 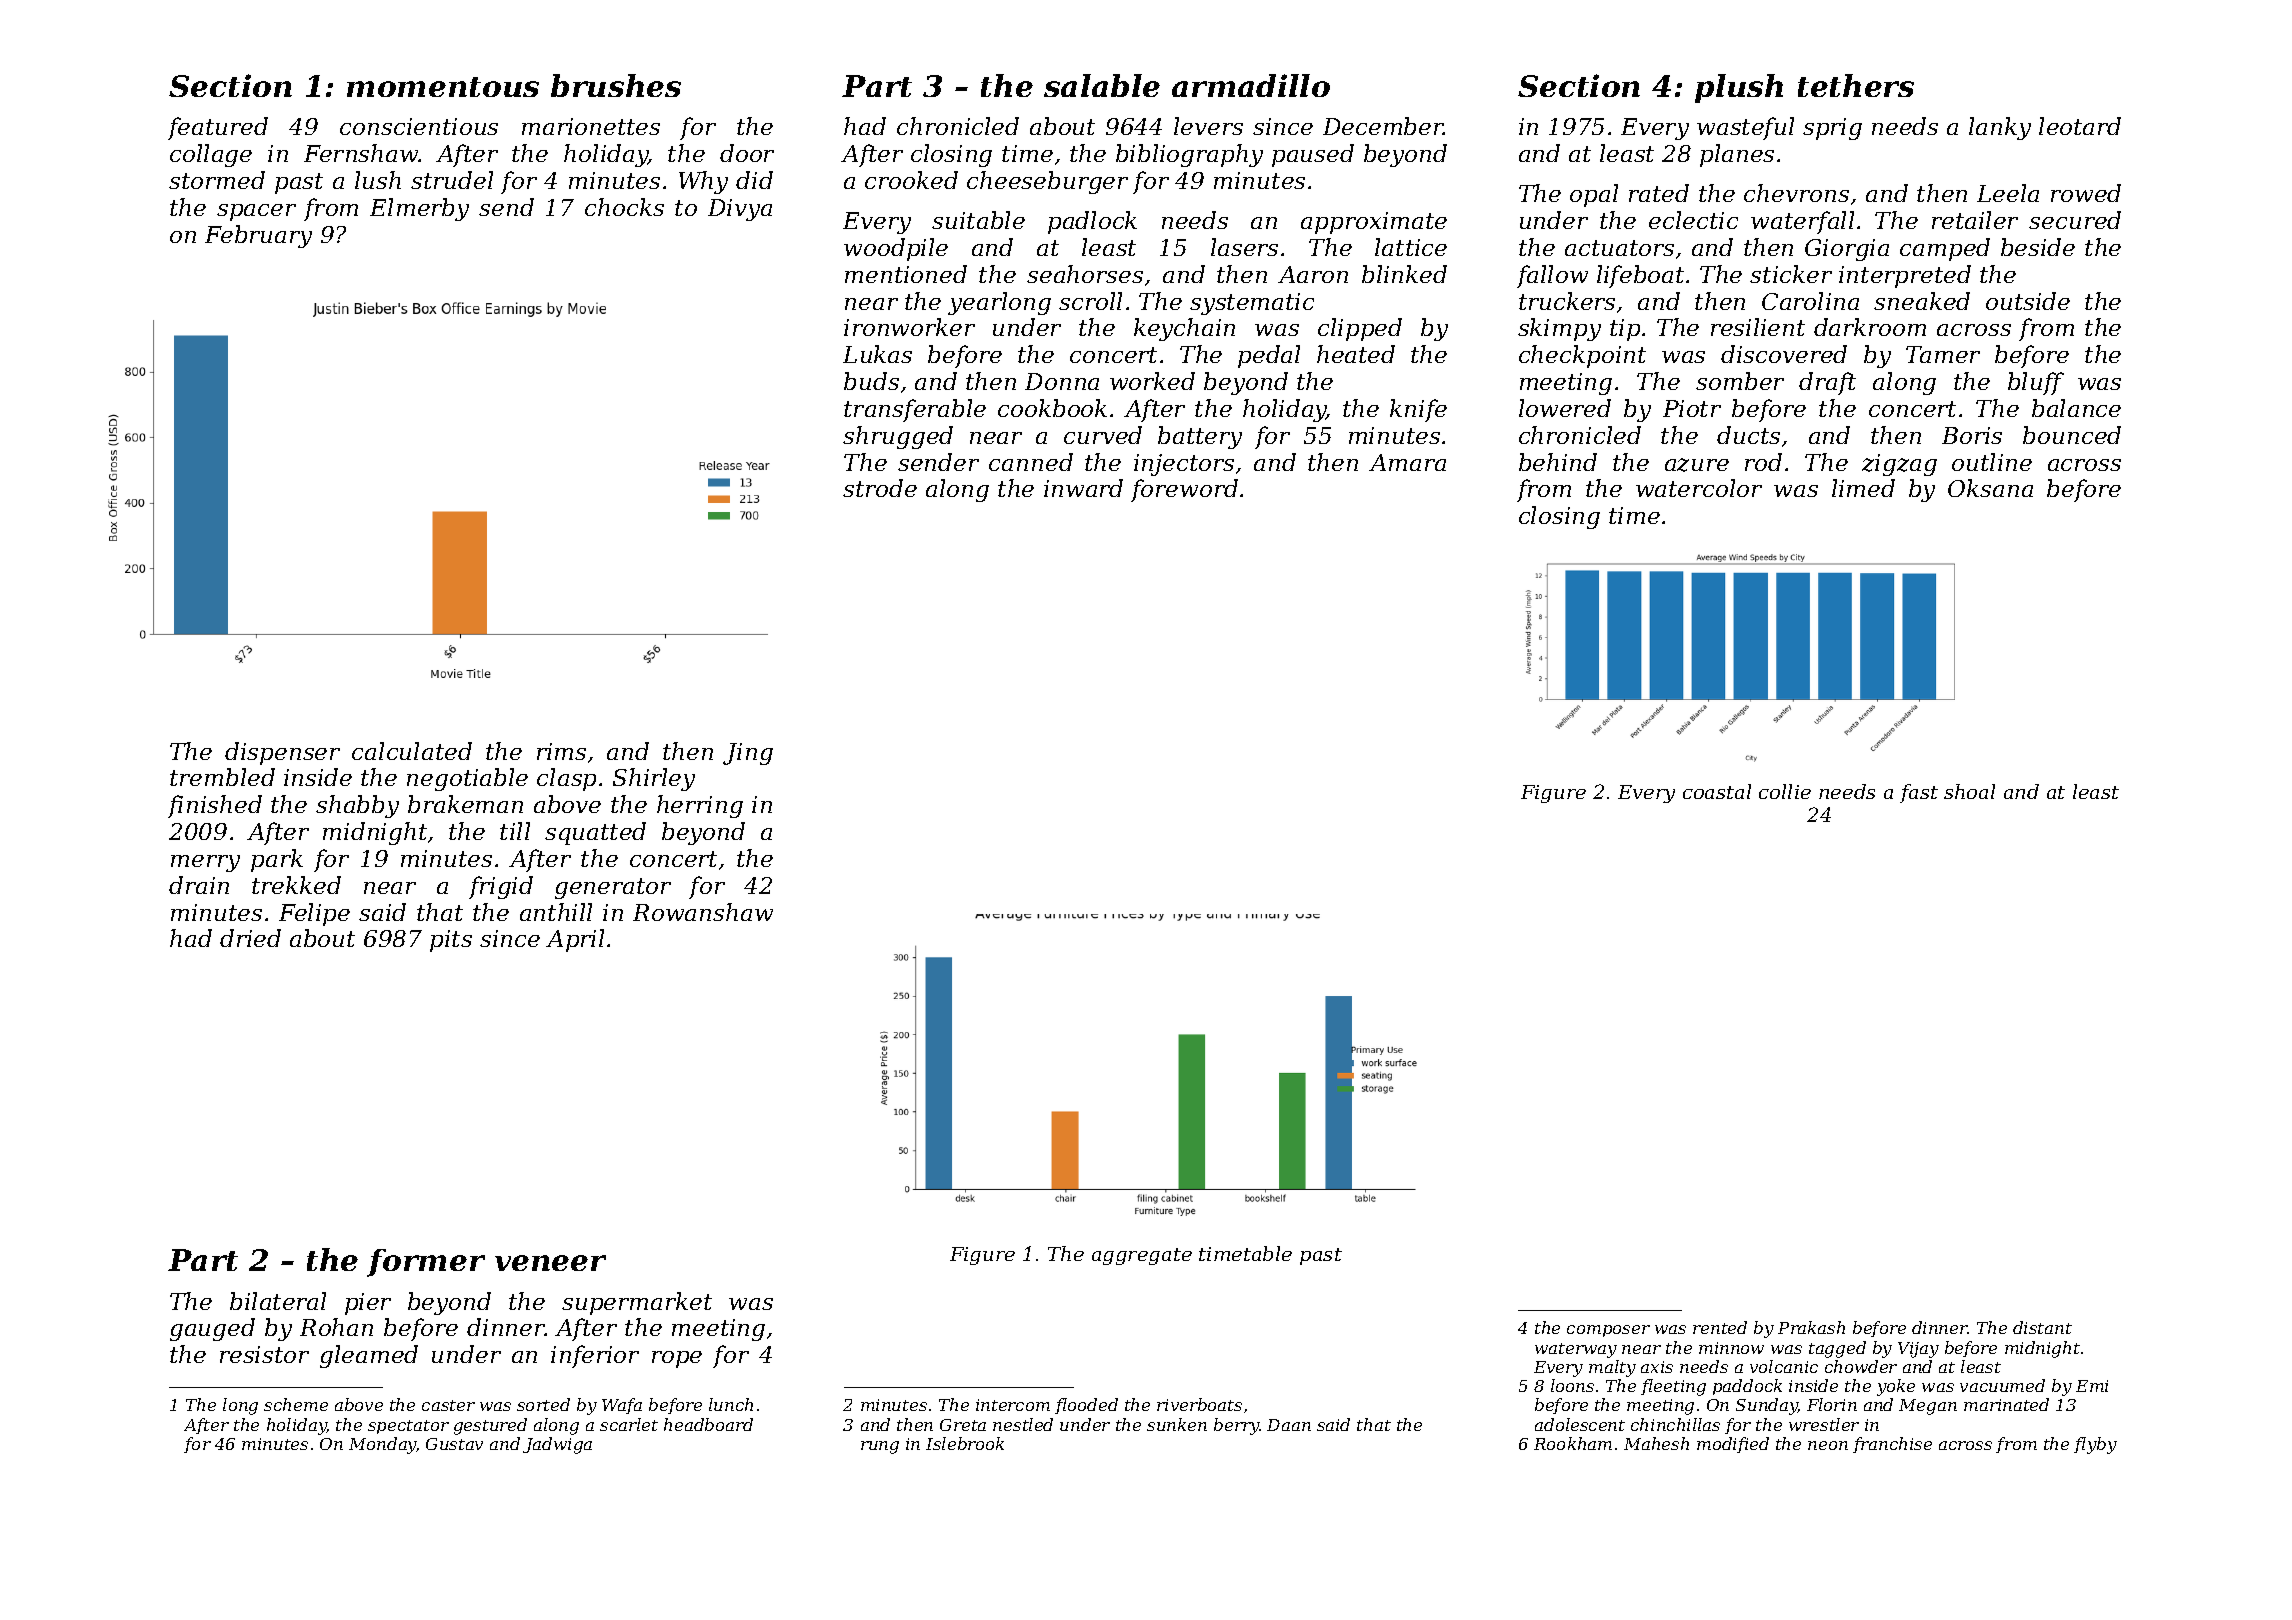 What do you see at coordinates (1251, 85) in the screenshot?
I see `armadillo` at bounding box center [1251, 85].
